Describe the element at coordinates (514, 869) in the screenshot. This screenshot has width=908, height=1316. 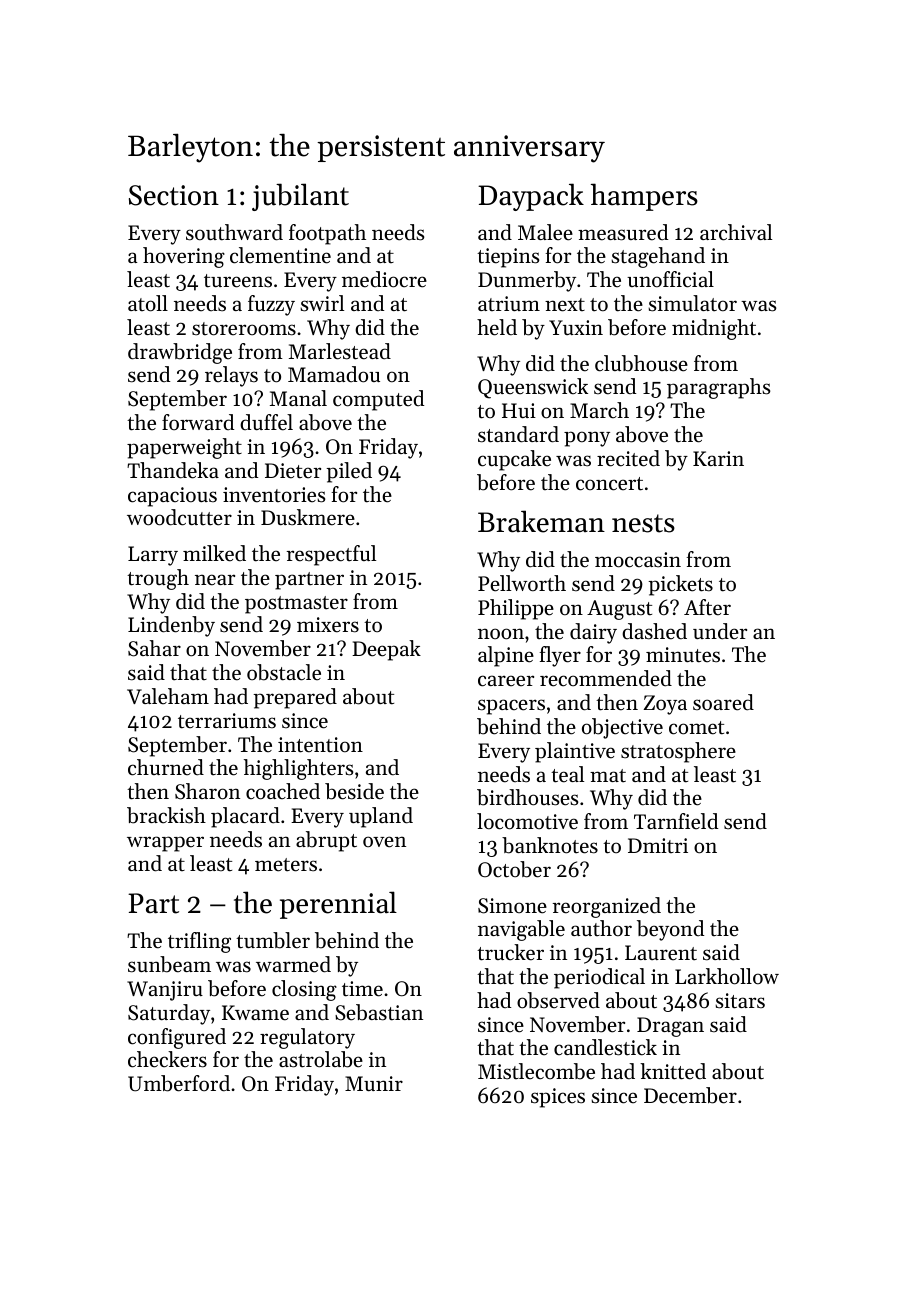
I see `October` at that location.
